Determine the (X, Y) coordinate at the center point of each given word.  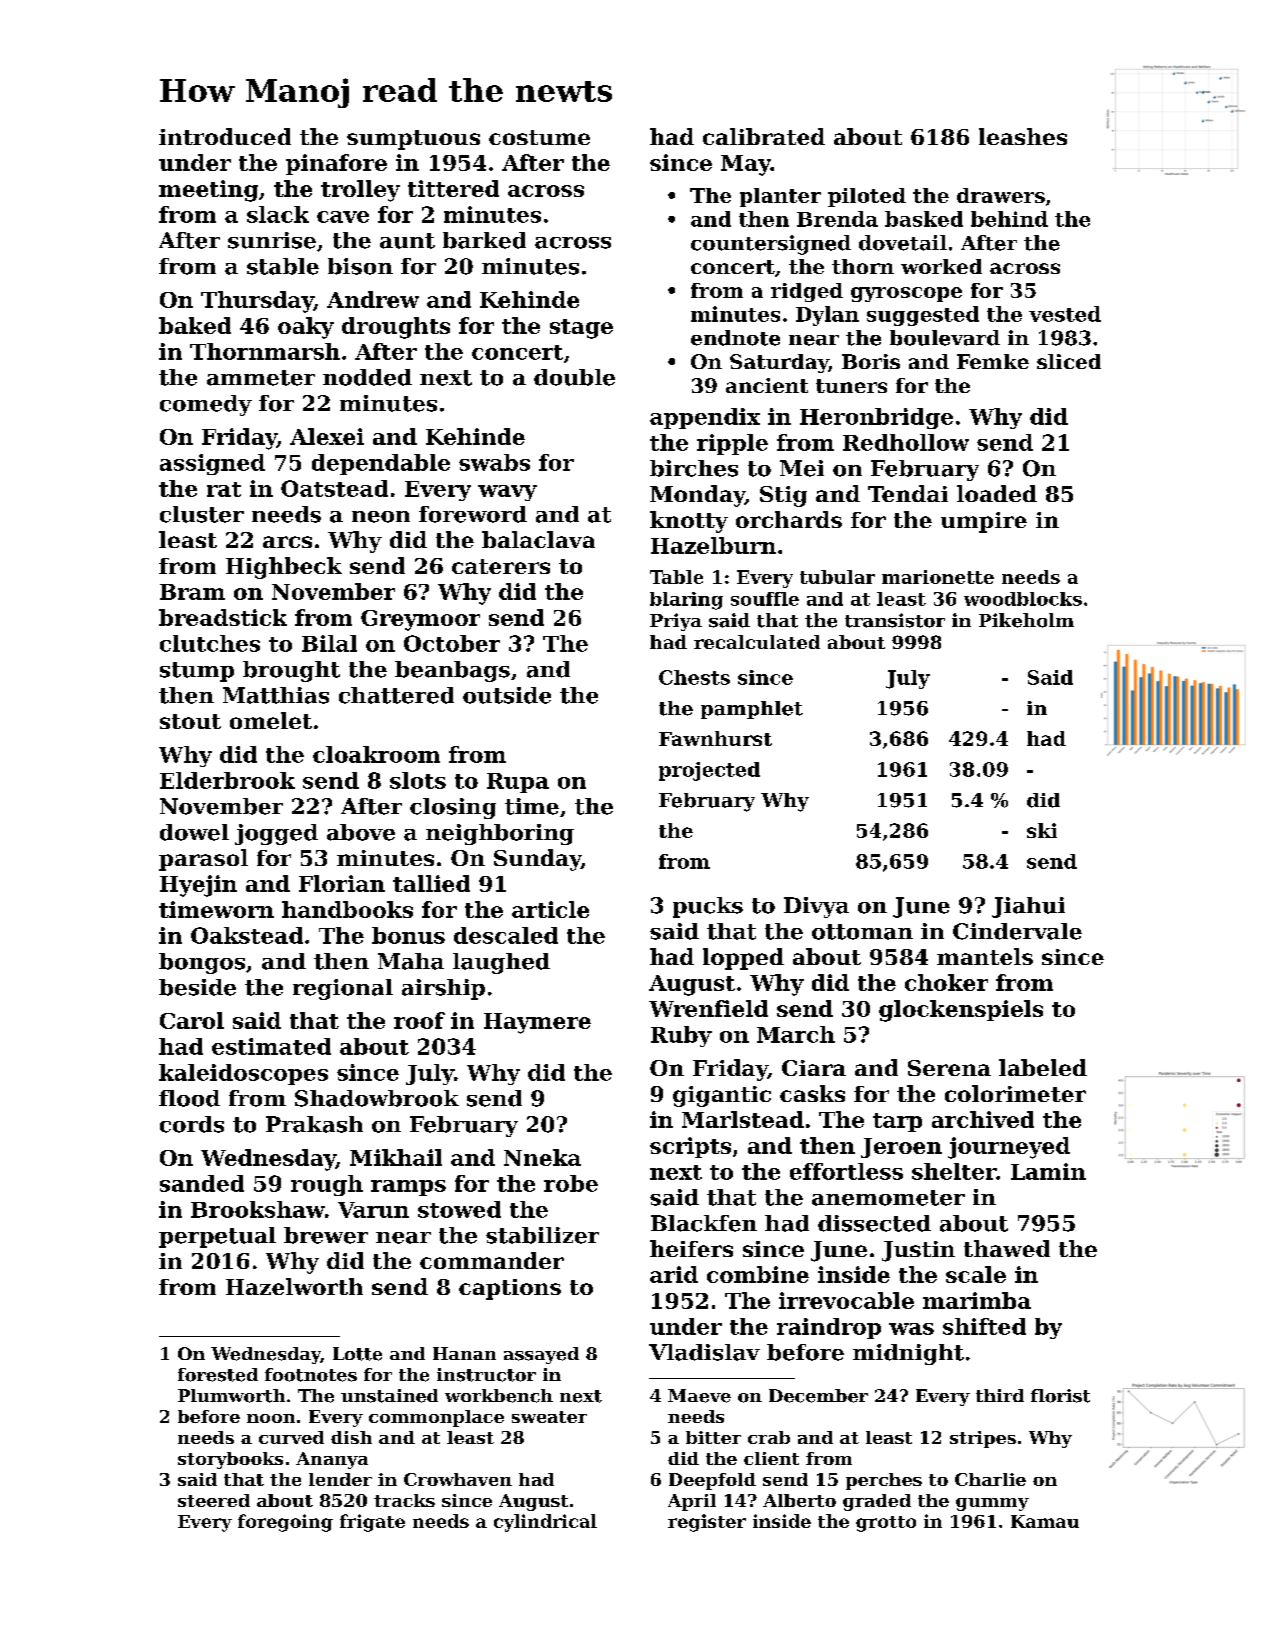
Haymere (537, 1023)
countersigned (771, 245)
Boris (871, 361)
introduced (225, 136)
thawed (1007, 1248)
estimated (271, 1046)
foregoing (285, 1523)
